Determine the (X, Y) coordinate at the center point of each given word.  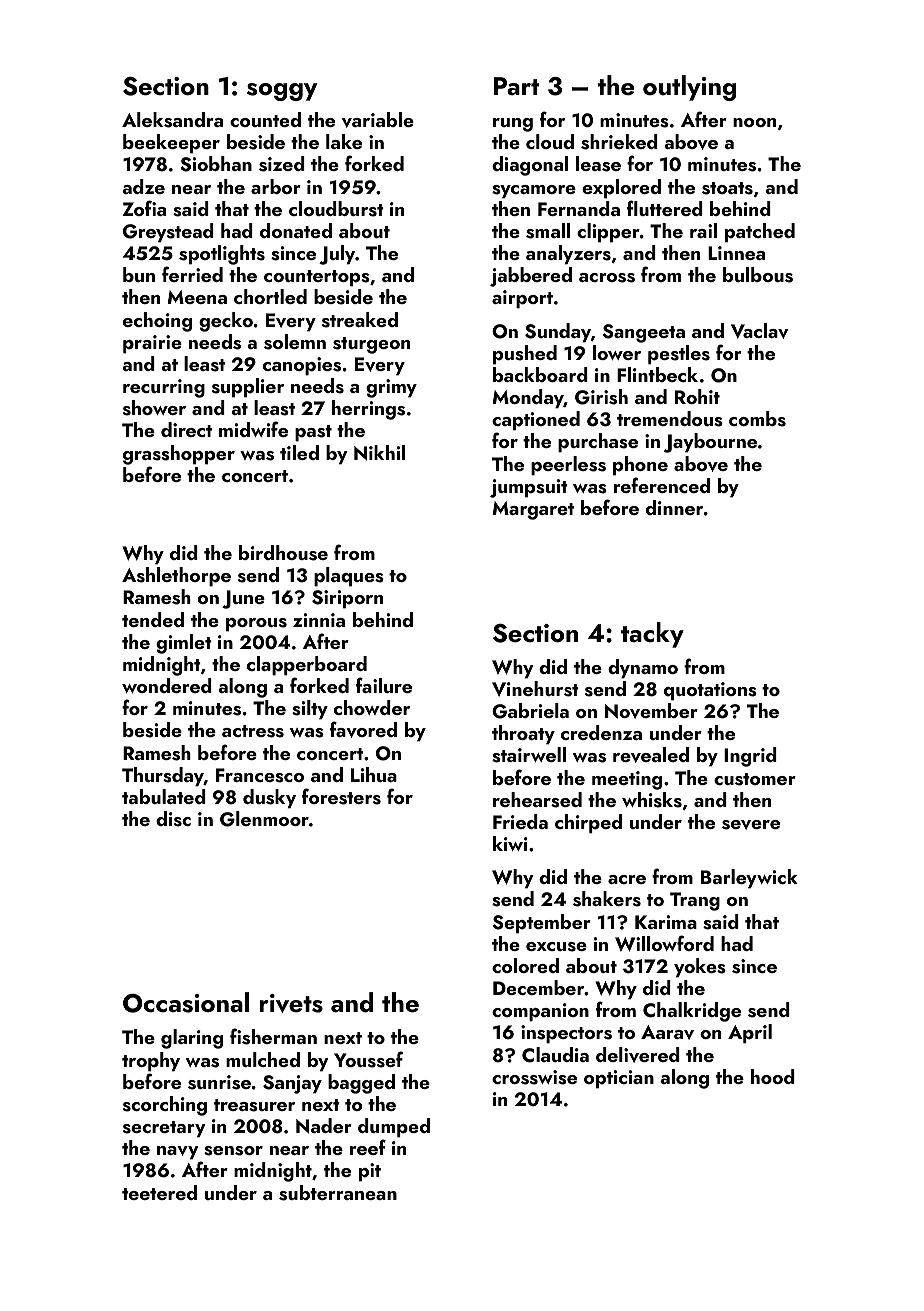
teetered (159, 1192)
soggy (282, 92)
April (750, 1034)
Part (516, 86)
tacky (652, 635)
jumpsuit (529, 488)
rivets (291, 1003)
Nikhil (379, 453)
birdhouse (283, 553)
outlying (689, 88)
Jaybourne (710, 443)
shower (154, 408)
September (542, 924)
